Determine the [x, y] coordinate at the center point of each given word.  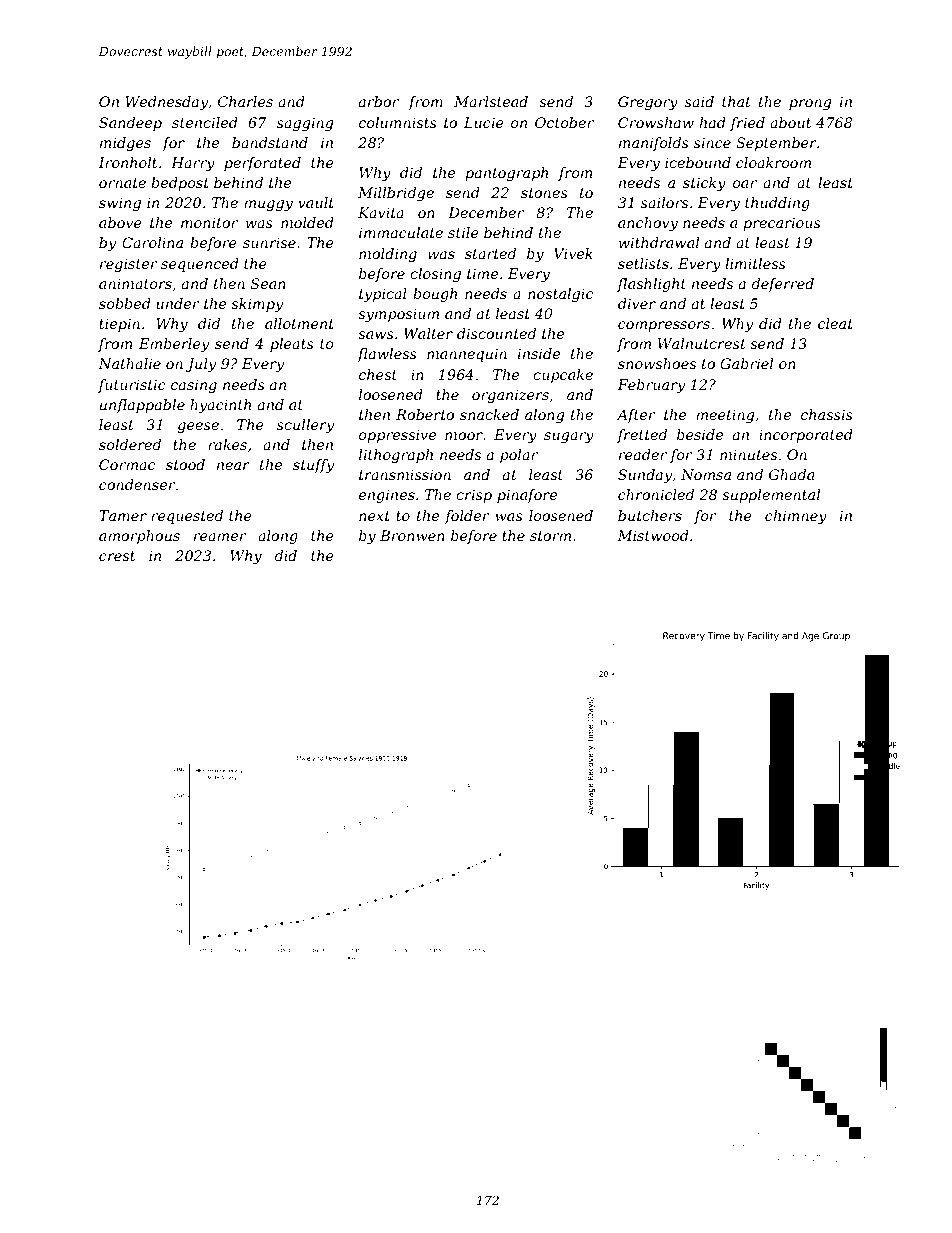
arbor [379, 101]
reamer [220, 537]
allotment [299, 323]
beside [700, 434]
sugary [569, 437]
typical [383, 295]
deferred [783, 285]
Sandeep [130, 124]
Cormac [127, 464]
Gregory [648, 103]
